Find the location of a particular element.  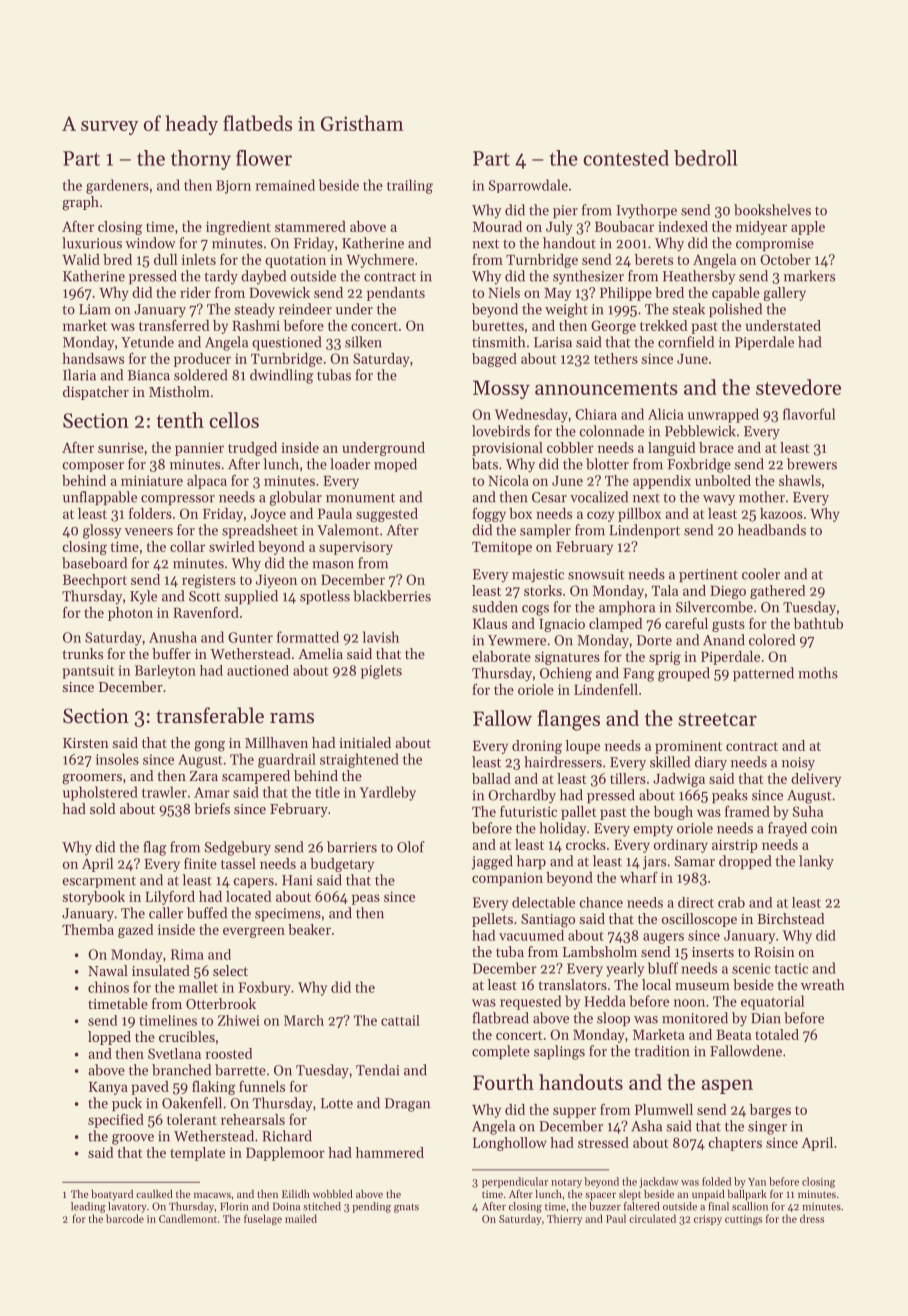

branched is located at coordinates (181, 1070).
